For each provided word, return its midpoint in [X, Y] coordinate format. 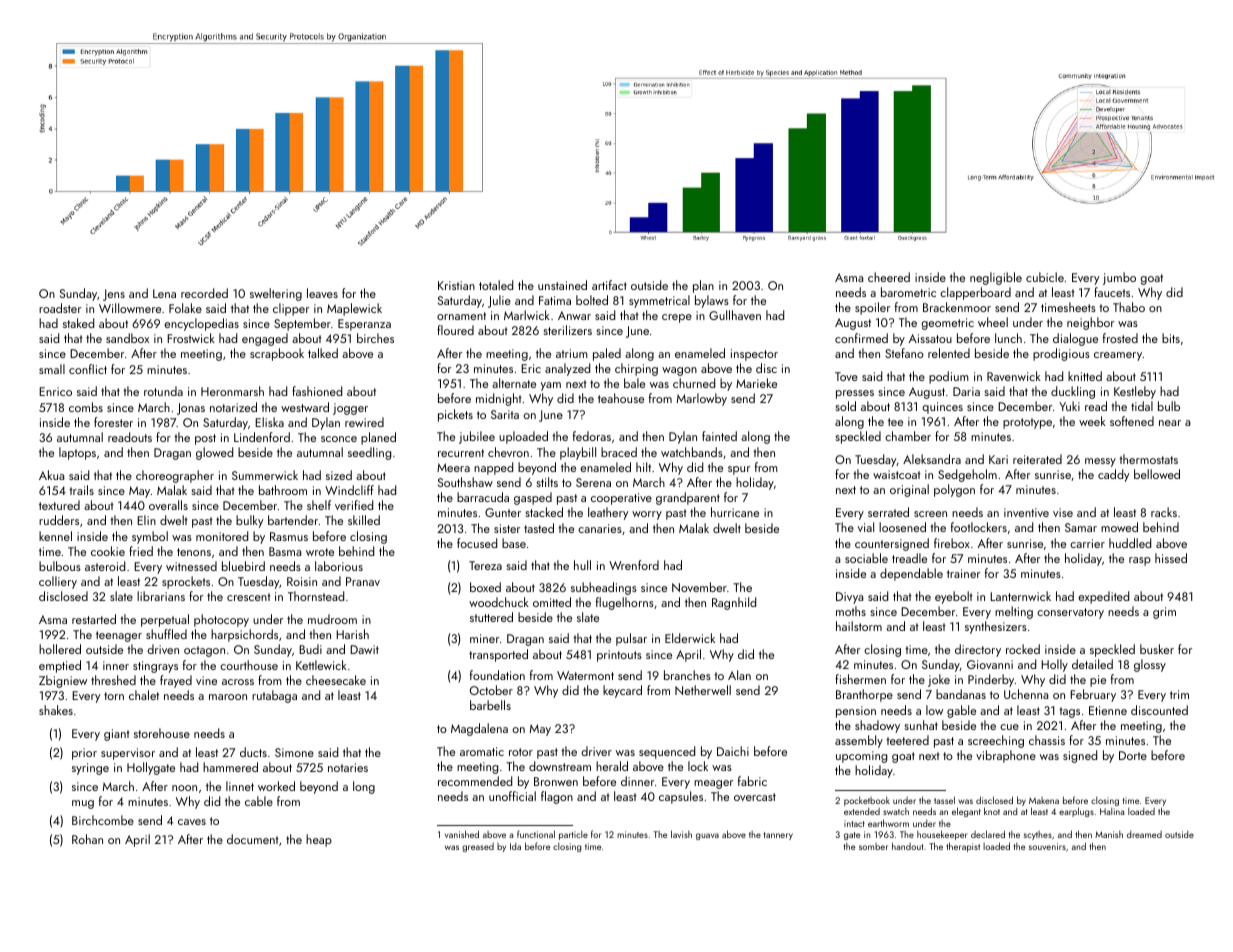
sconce [339, 439]
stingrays [155, 667]
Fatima [555, 300]
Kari [998, 459]
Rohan [87, 839]
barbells [490, 705]
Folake [185, 308]
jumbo [1119, 278]
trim [1179, 694]
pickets [455, 415]
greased [478, 847]
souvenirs [1047, 846]
